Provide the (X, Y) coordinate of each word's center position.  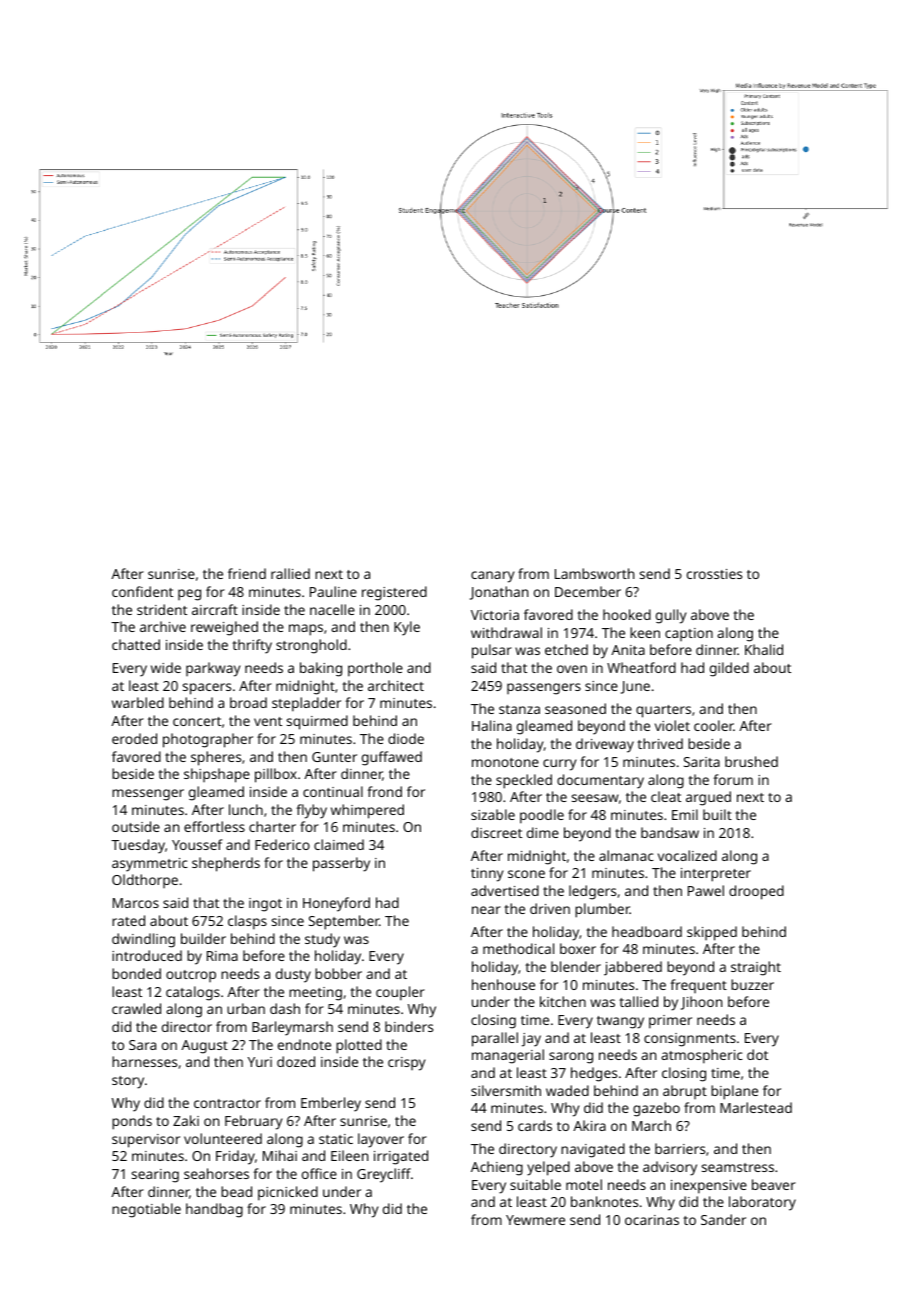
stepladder (306, 704)
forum (733, 779)
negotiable (146, 1210)
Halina (492, 725)
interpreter (716, 875)
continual (333, 791)
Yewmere (535, 1220)
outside (136, 826)
